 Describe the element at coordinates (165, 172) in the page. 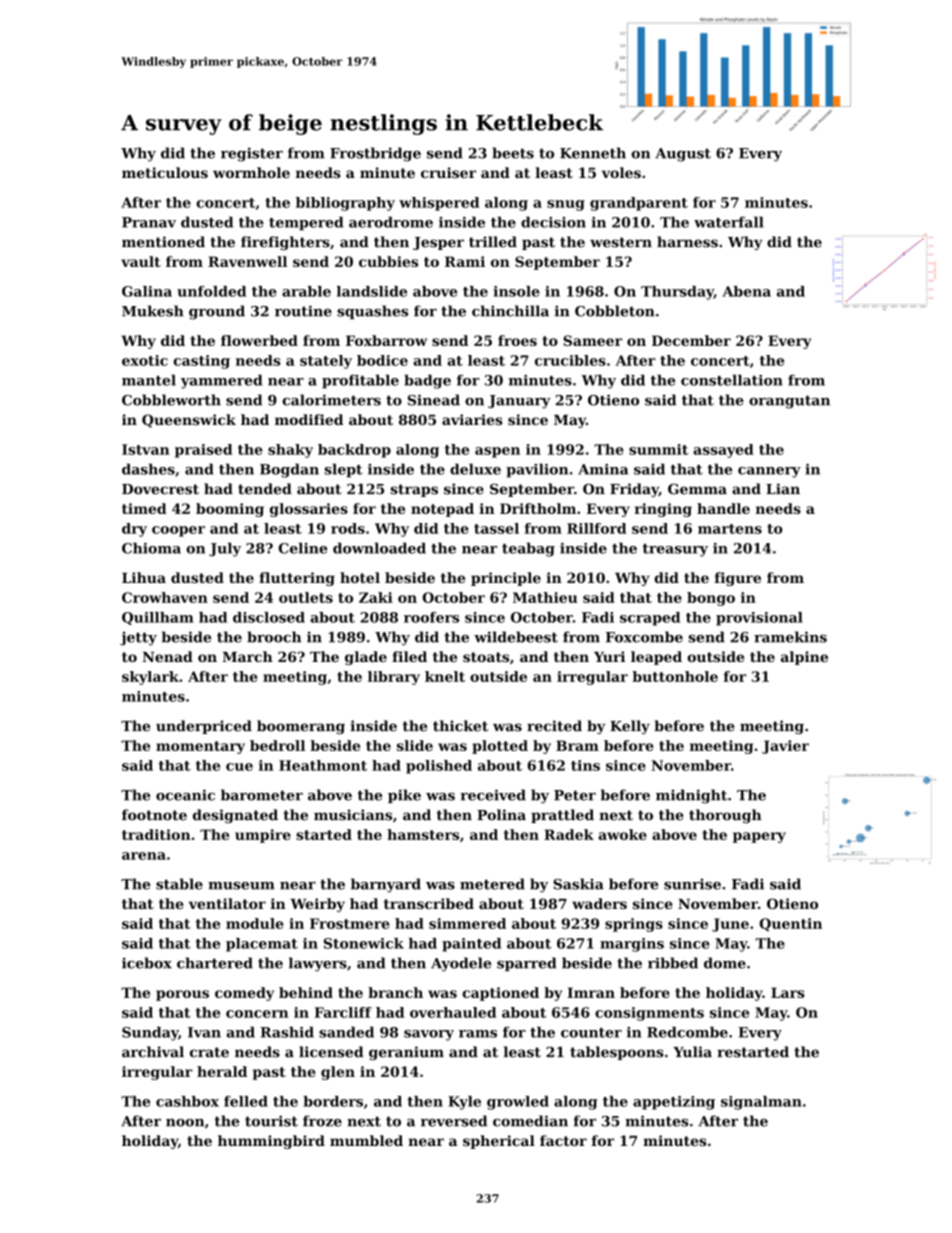

I see `meticulous` at that location.
